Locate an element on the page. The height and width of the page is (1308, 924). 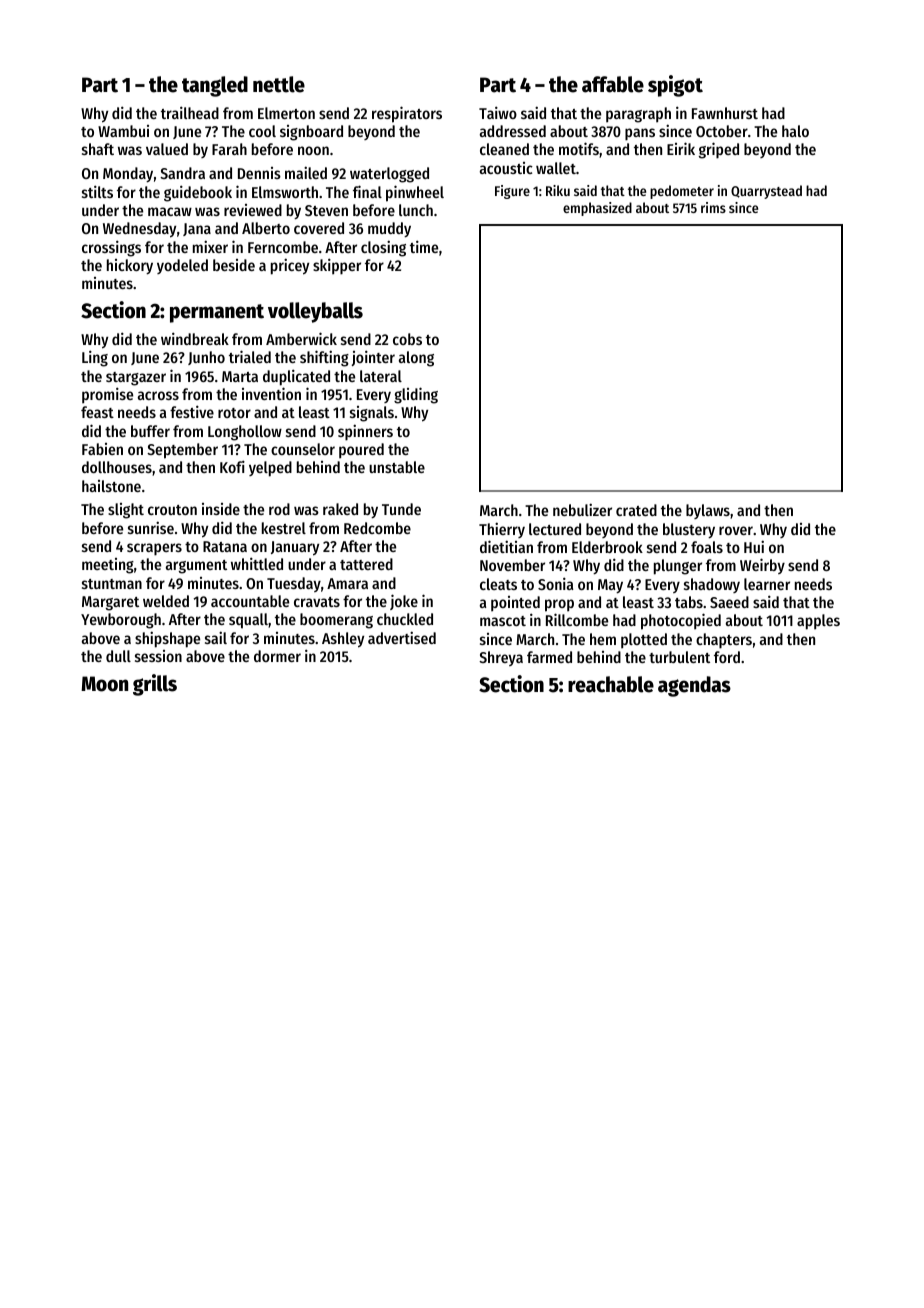
time is located at coordinates (424, 246).
